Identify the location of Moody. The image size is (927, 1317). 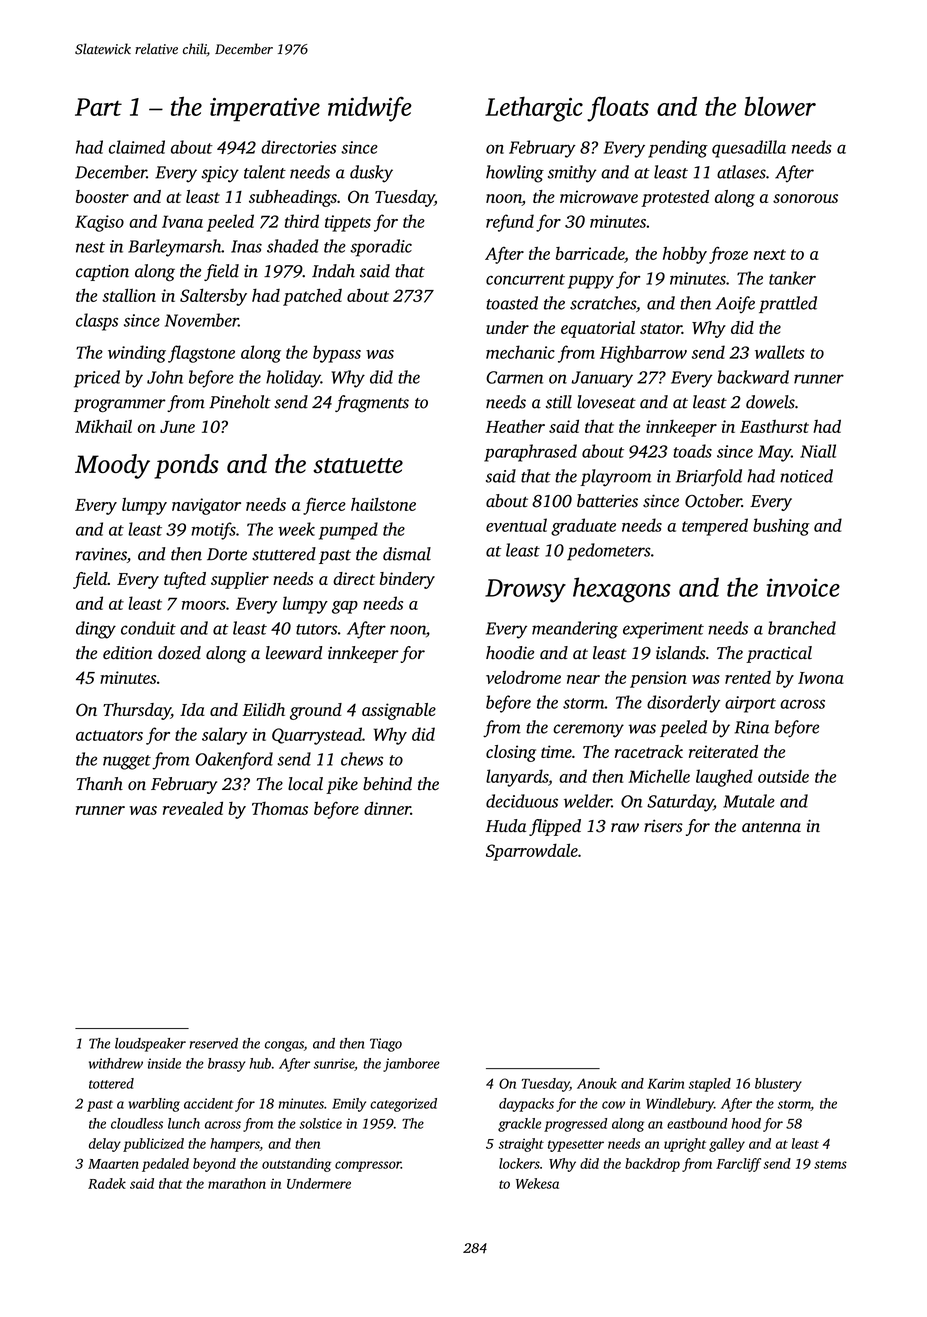
(112, 466).
